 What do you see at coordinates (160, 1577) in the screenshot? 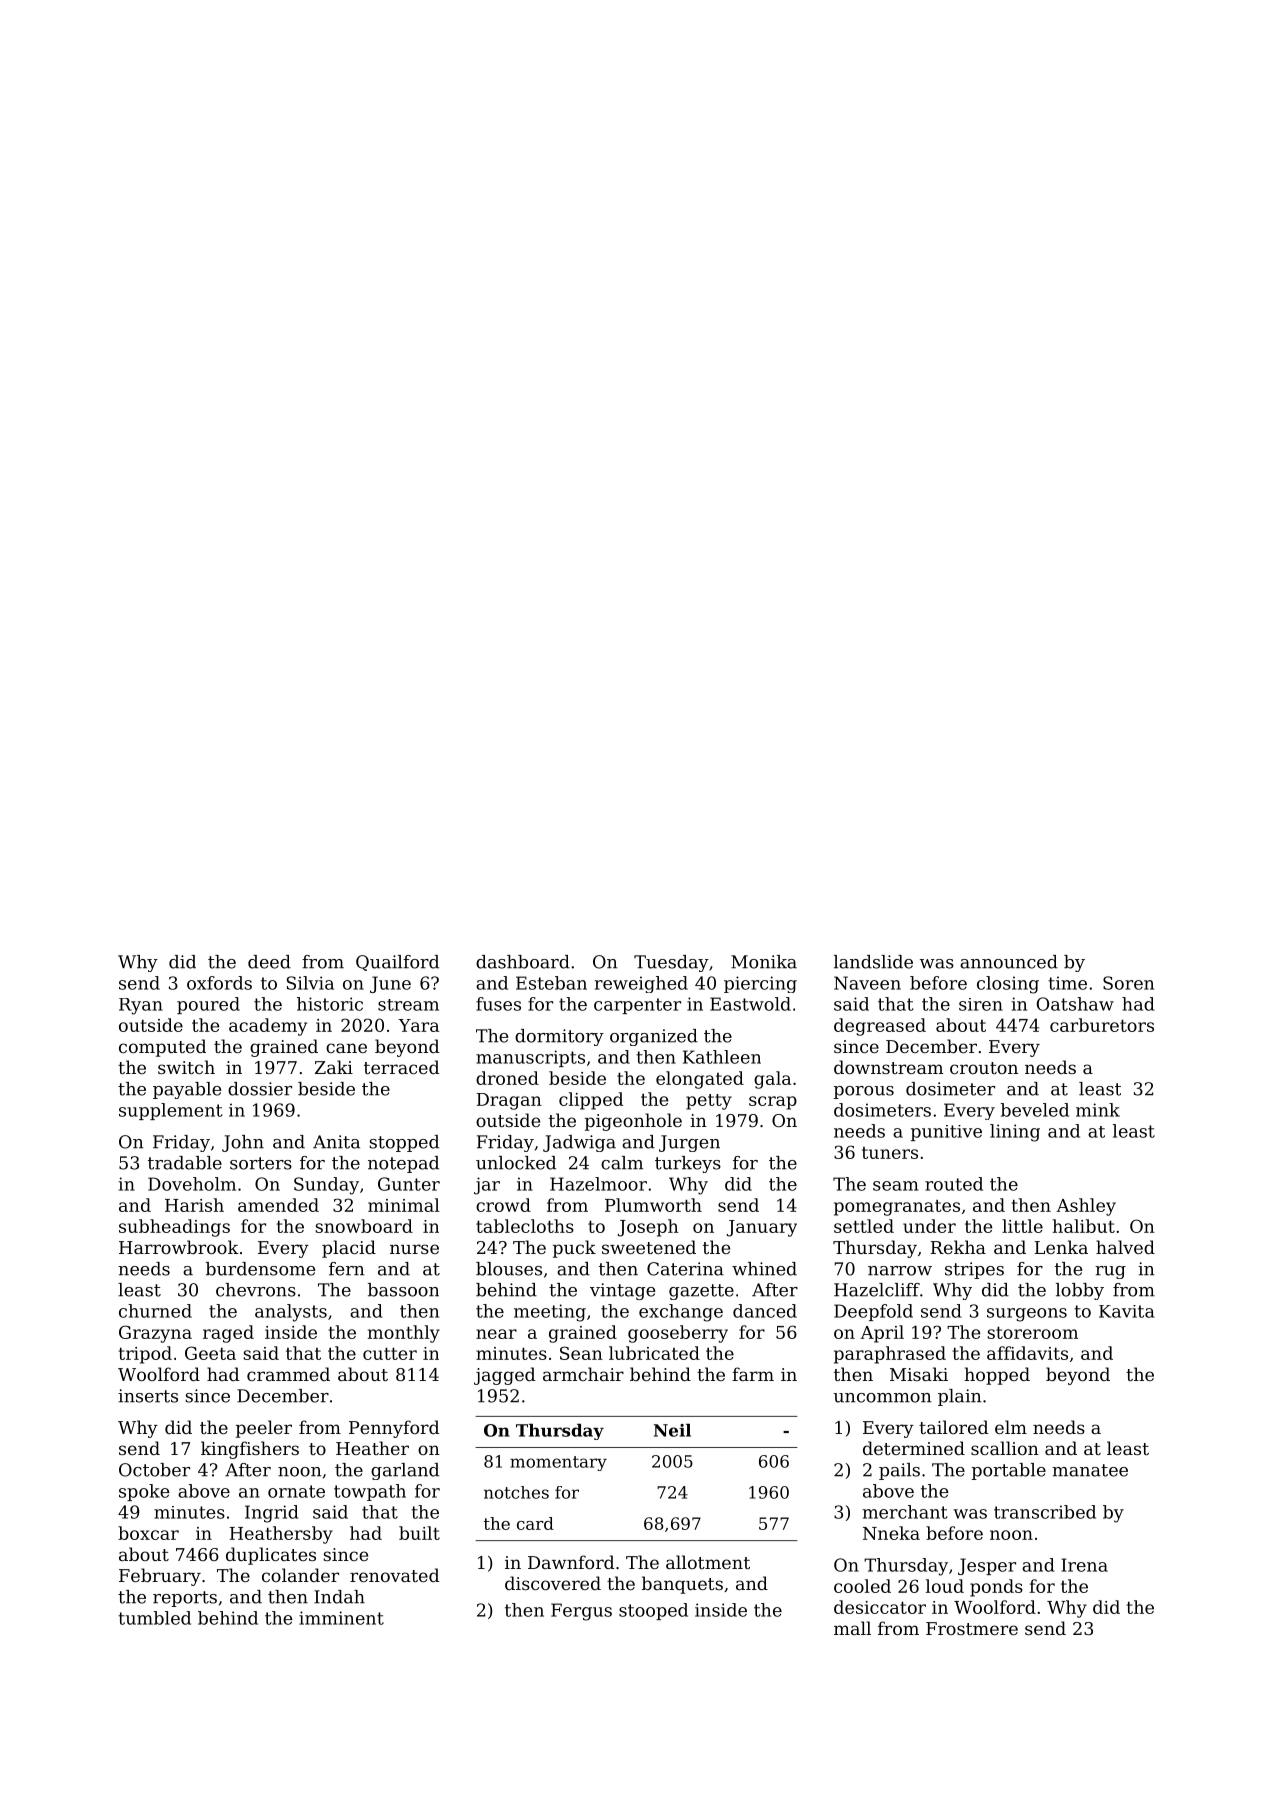
I see `February` at bounding box center [160, 1577].
